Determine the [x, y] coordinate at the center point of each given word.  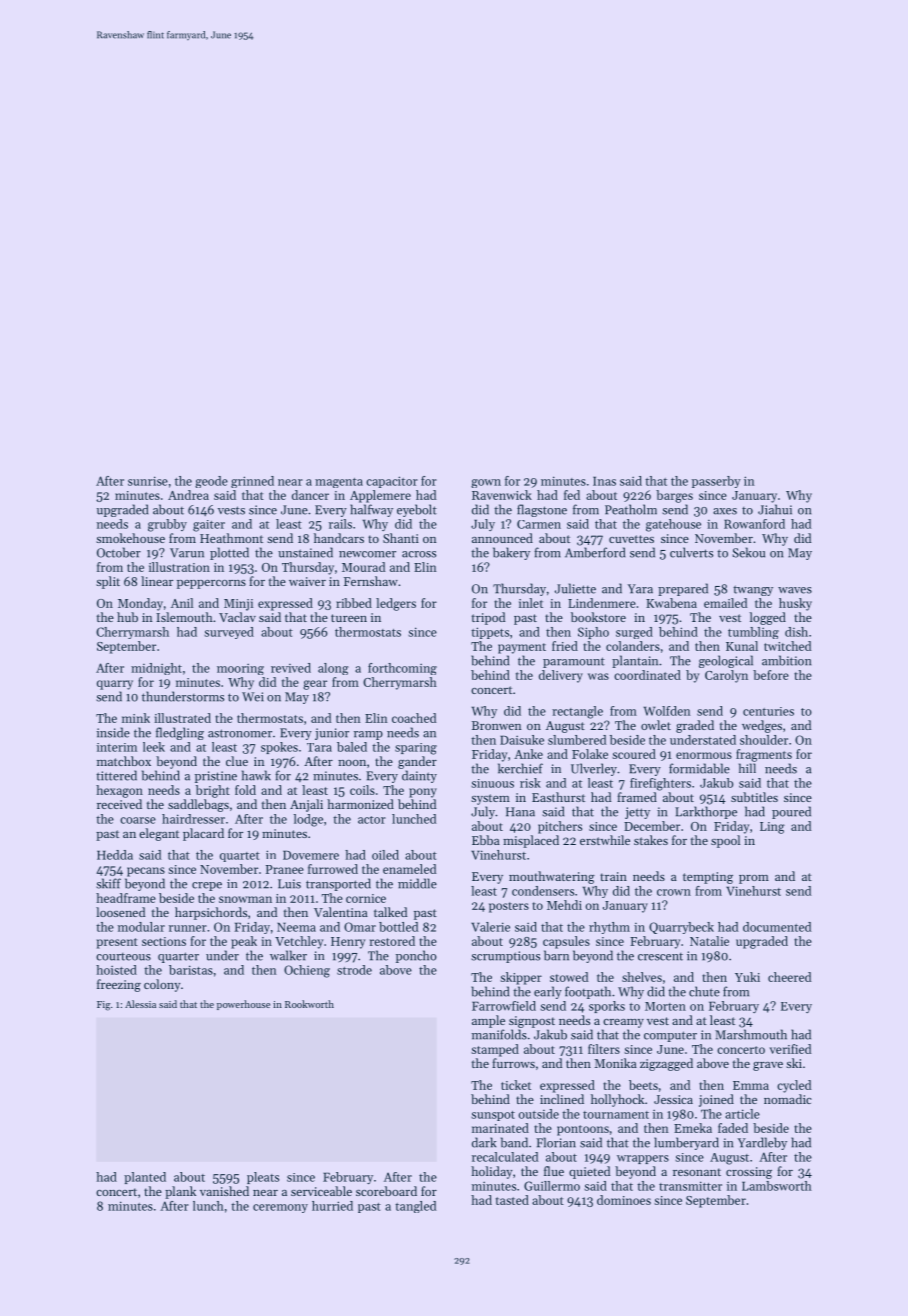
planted [145, 1178]
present [117, 943]
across [419, 554]
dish [796, 632]
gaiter [209, 526]
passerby [716, 482]
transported [338, 884]
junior [332, 734]
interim [117, 747]
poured [791, 812]
